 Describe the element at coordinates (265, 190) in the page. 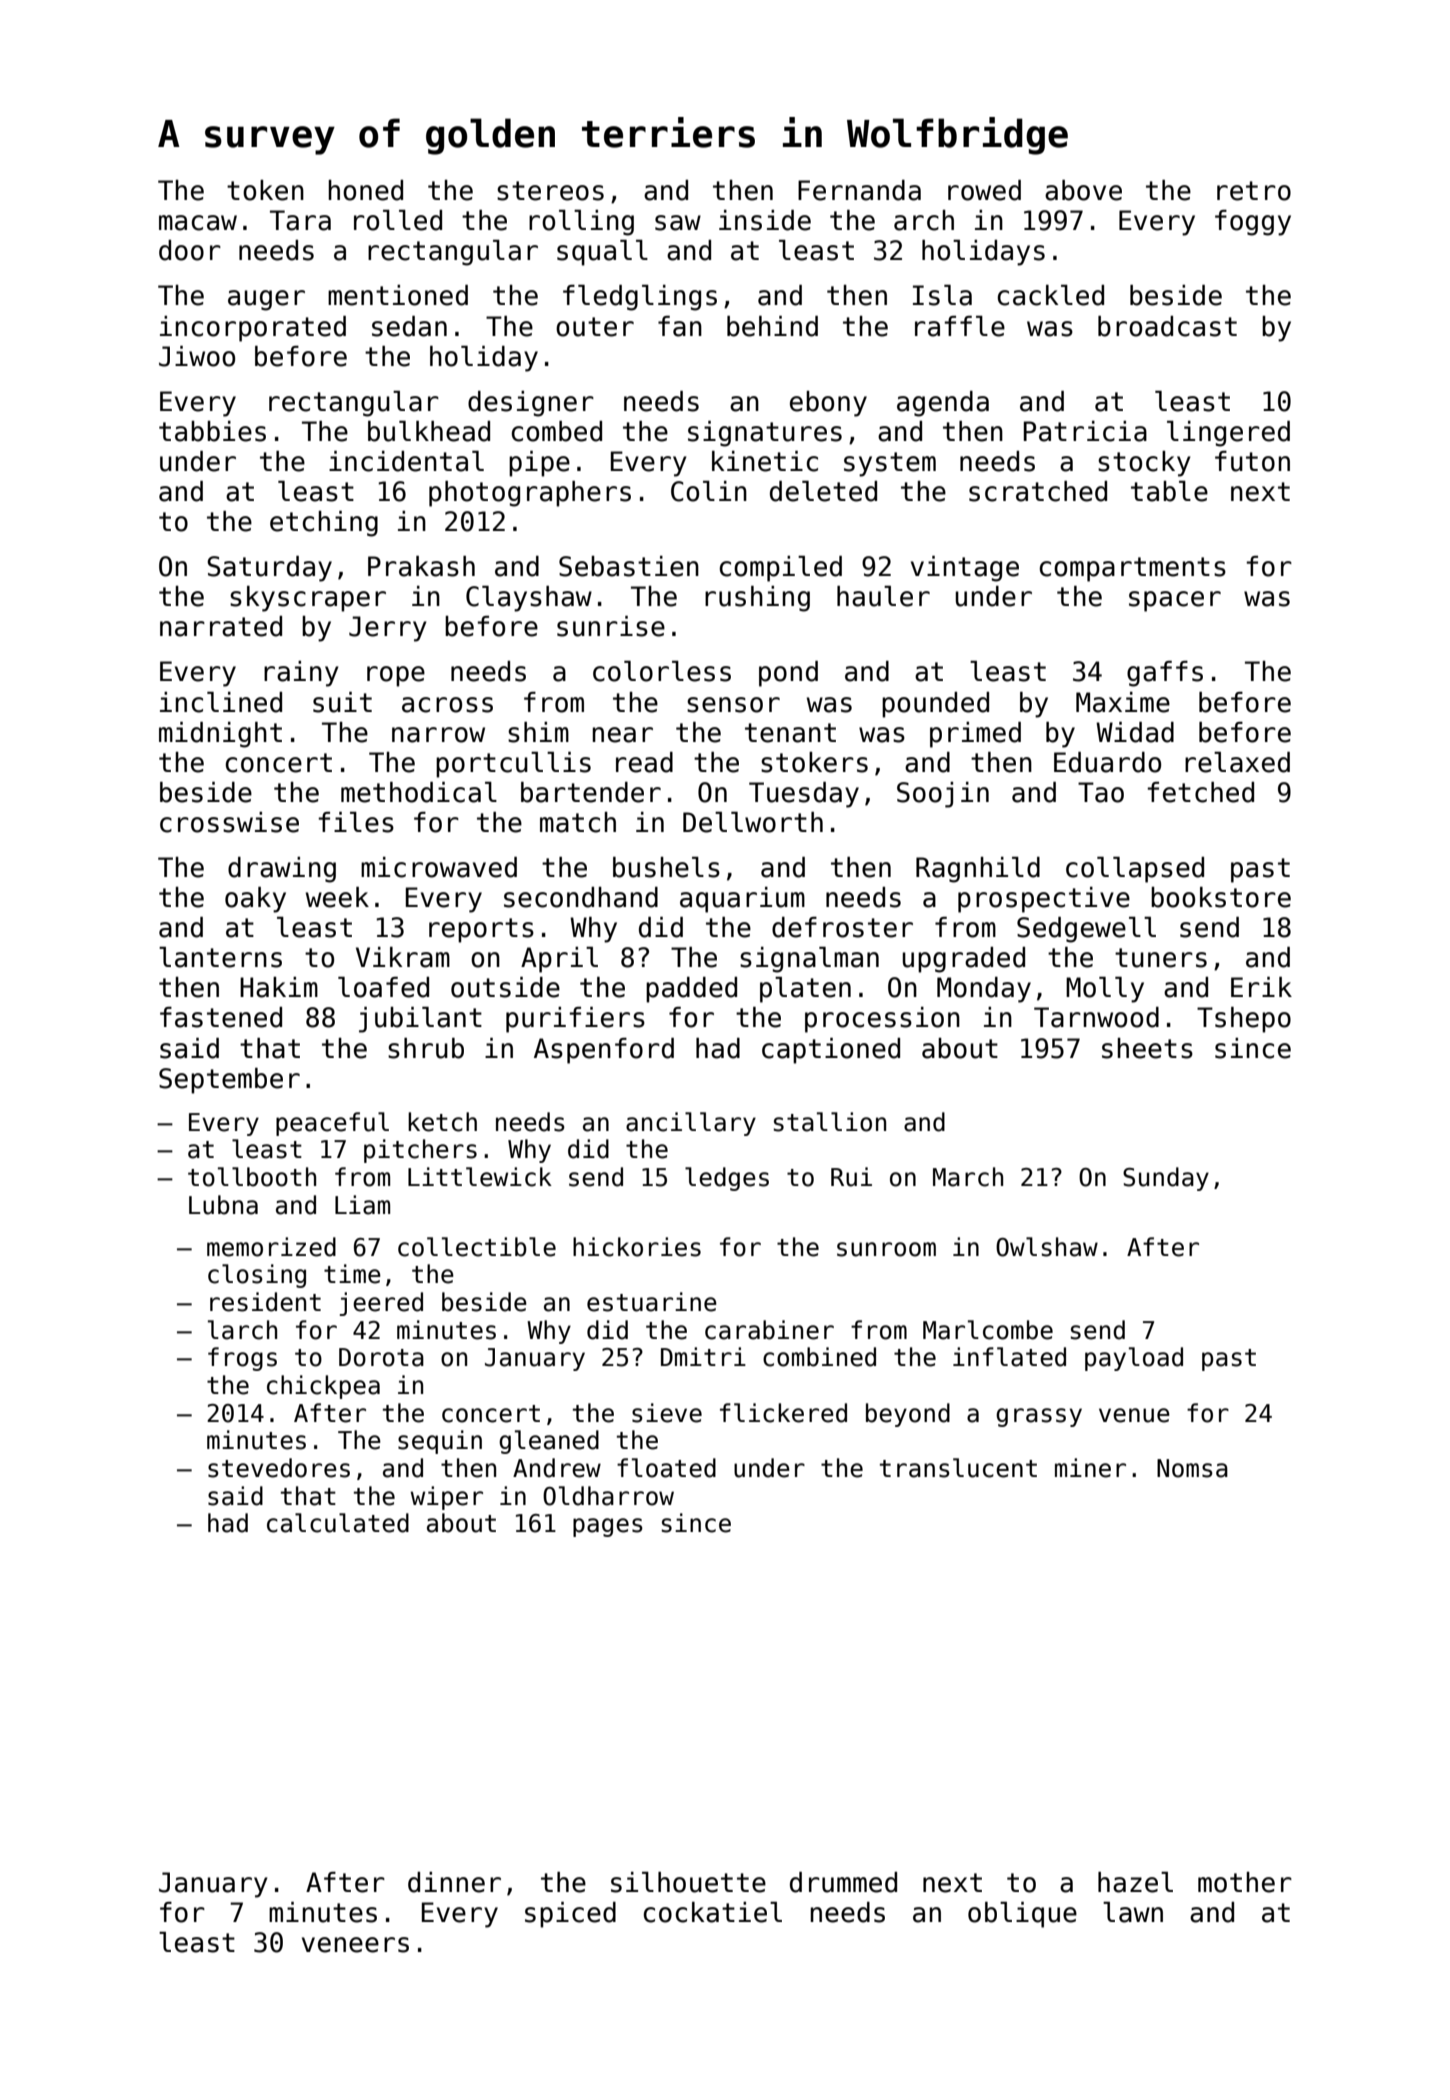

I see `token` at that location.
